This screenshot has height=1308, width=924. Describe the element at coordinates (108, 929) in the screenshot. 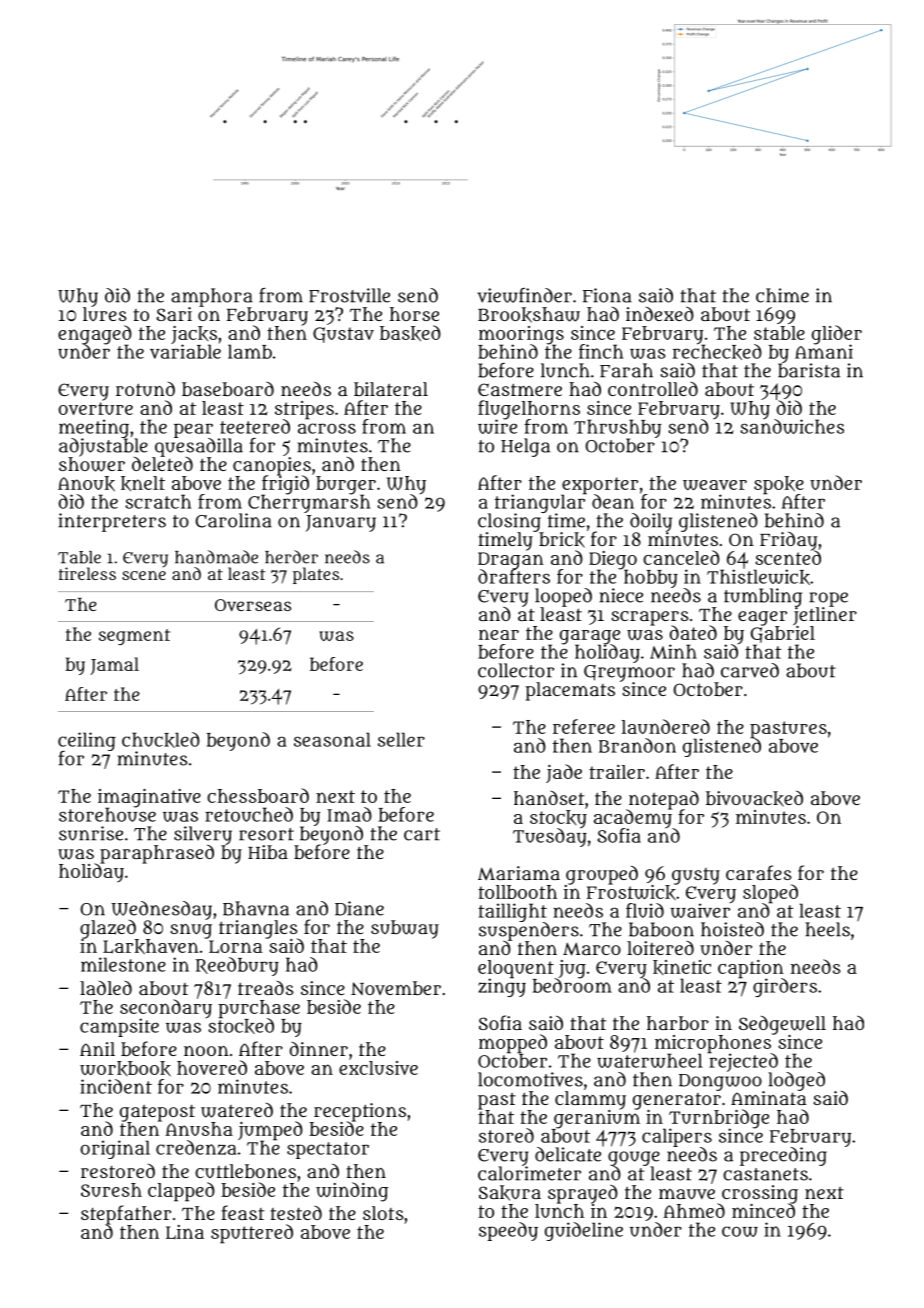

I see `glazed` at that location.
